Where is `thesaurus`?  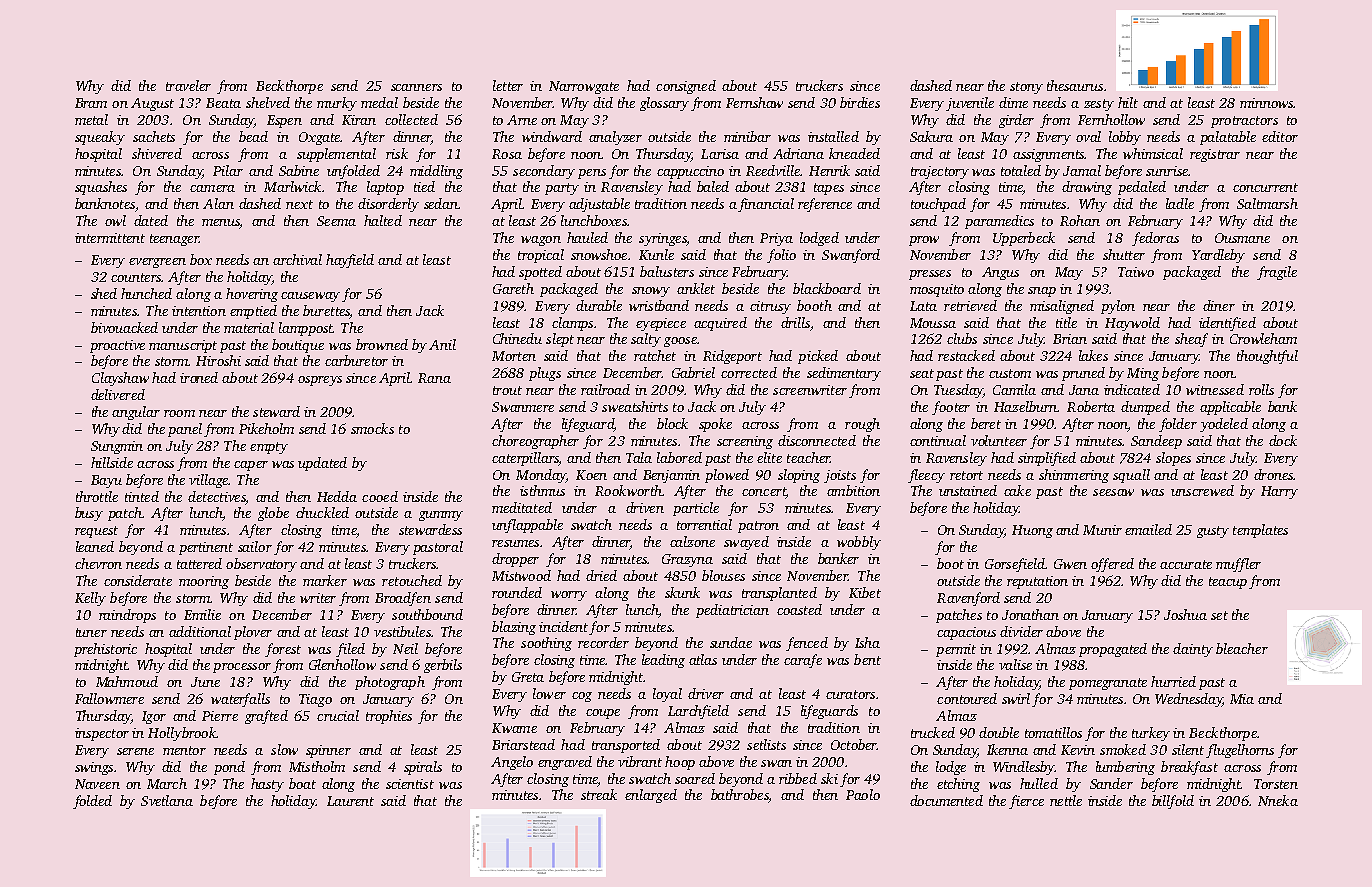 thesaurus is located at coordinates (1075, 85).
